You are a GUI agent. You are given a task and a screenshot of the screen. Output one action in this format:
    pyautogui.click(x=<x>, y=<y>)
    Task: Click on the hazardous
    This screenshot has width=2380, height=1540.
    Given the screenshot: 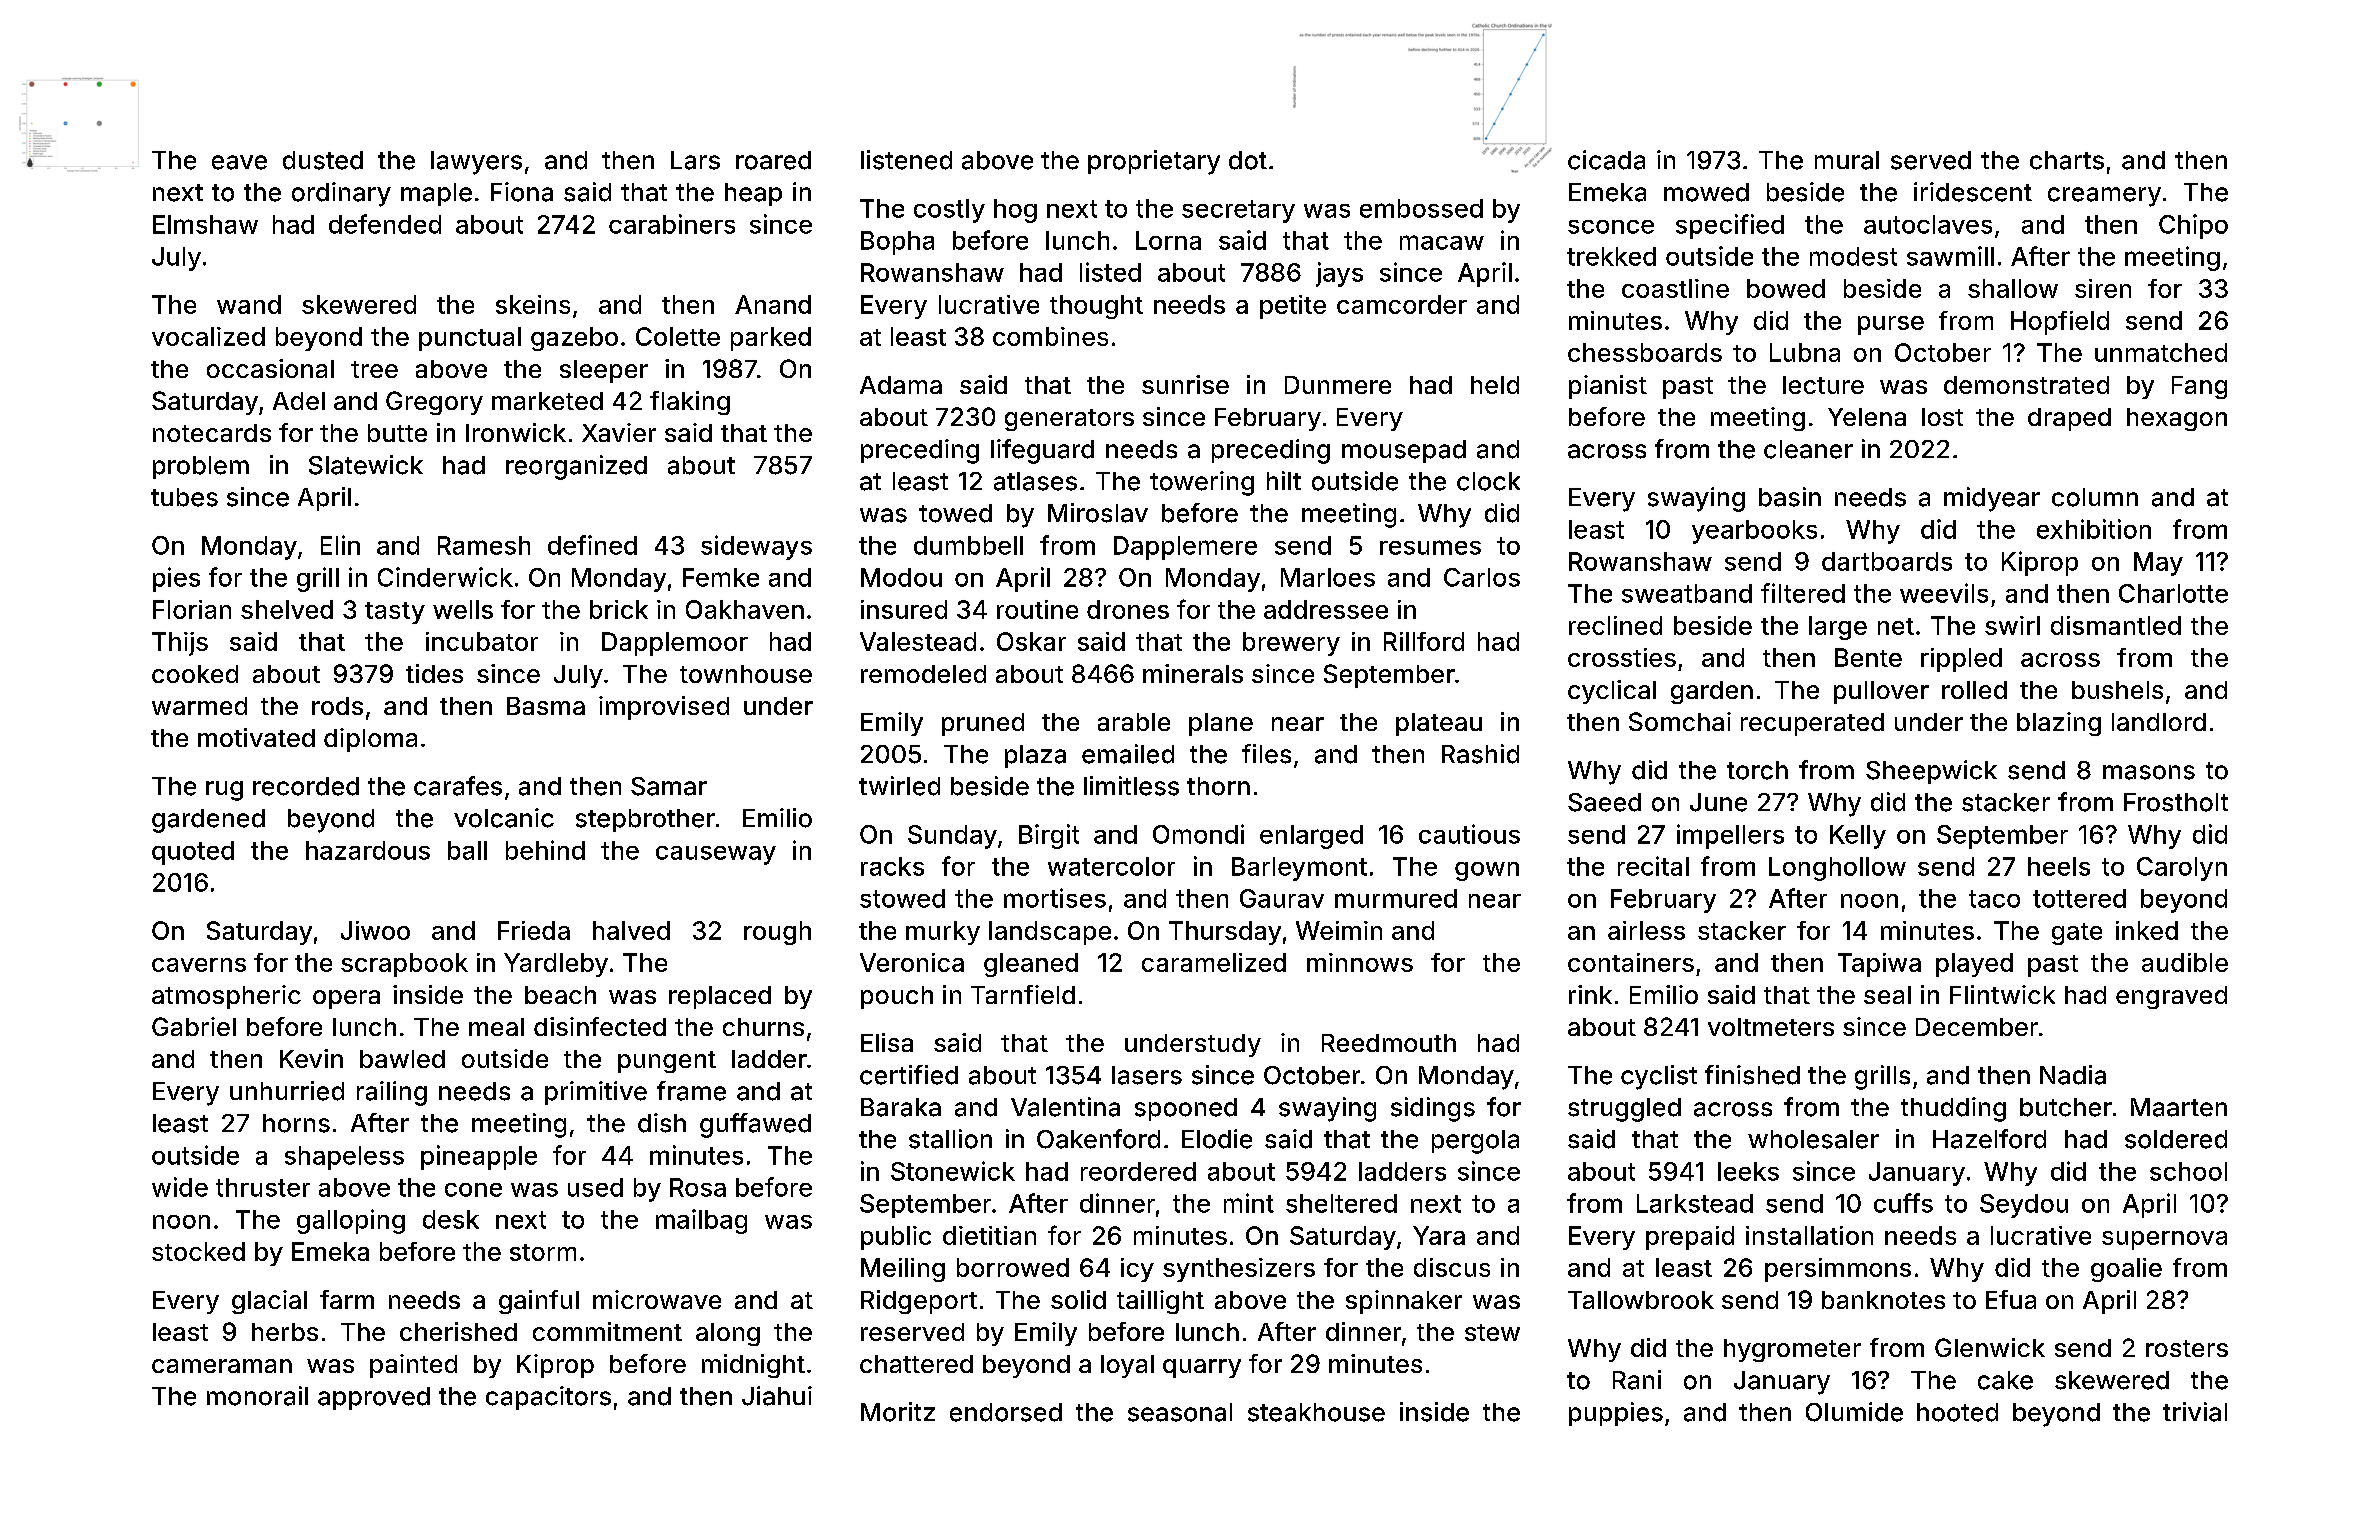 What is the action you would take?
    pyautogui.click(x=368, y=850)
